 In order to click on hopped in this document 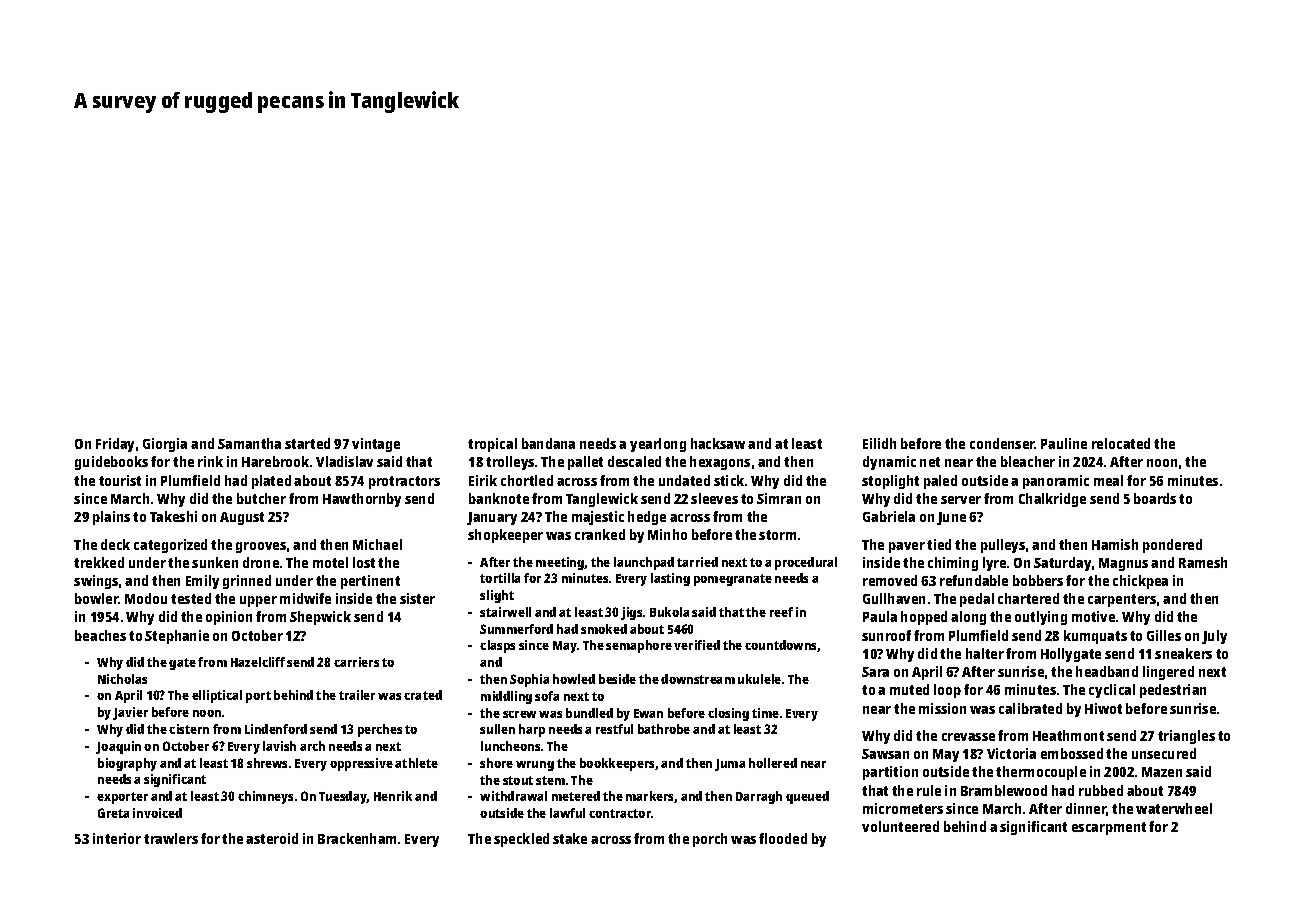, I will do `click(924, 618)`.
